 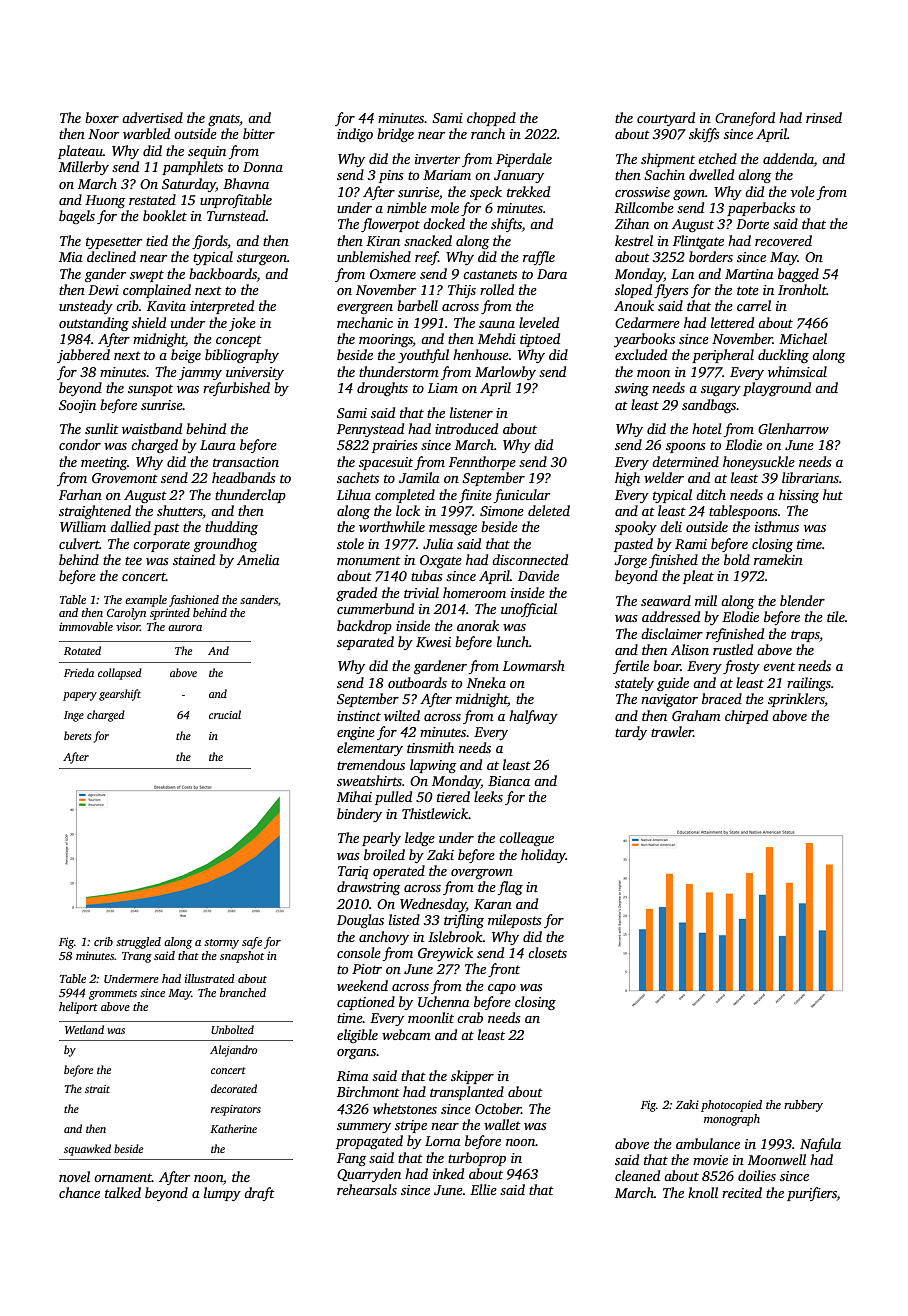 I want to click on Turnstead, so click(x=236, y=215).
